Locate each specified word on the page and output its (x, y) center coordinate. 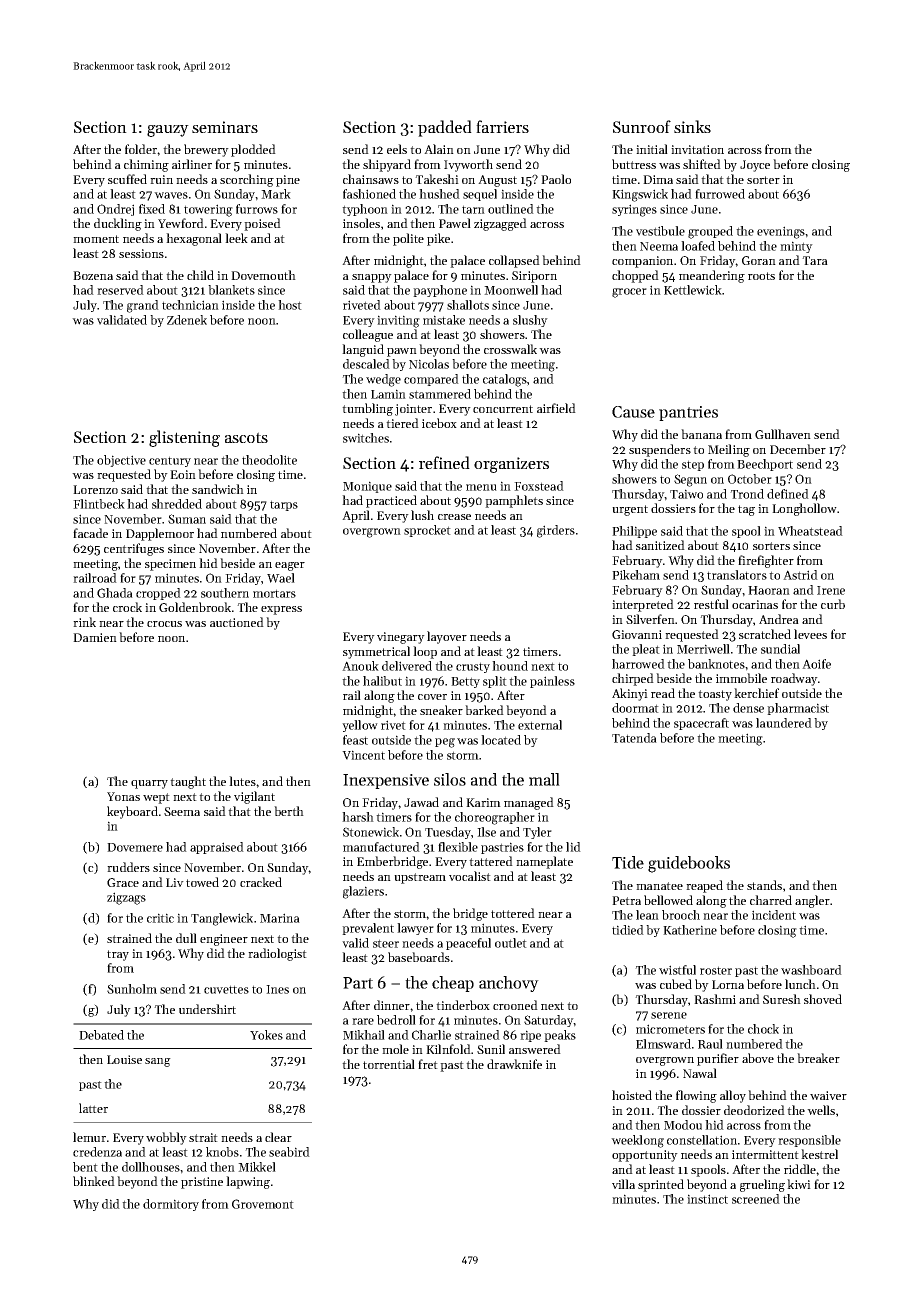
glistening (184, 438)
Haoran (769, 590)
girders (556, 531)
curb (833, 604)
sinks (692, 126)
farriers (502, 126)
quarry (149, 784)
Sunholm (132, 989)
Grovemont (263, 1204)
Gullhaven (783, 434)
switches (366, 438)
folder (141, 149)
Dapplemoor (160, 534)
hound (510, 666)
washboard (811, 970)
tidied (628, 930)
